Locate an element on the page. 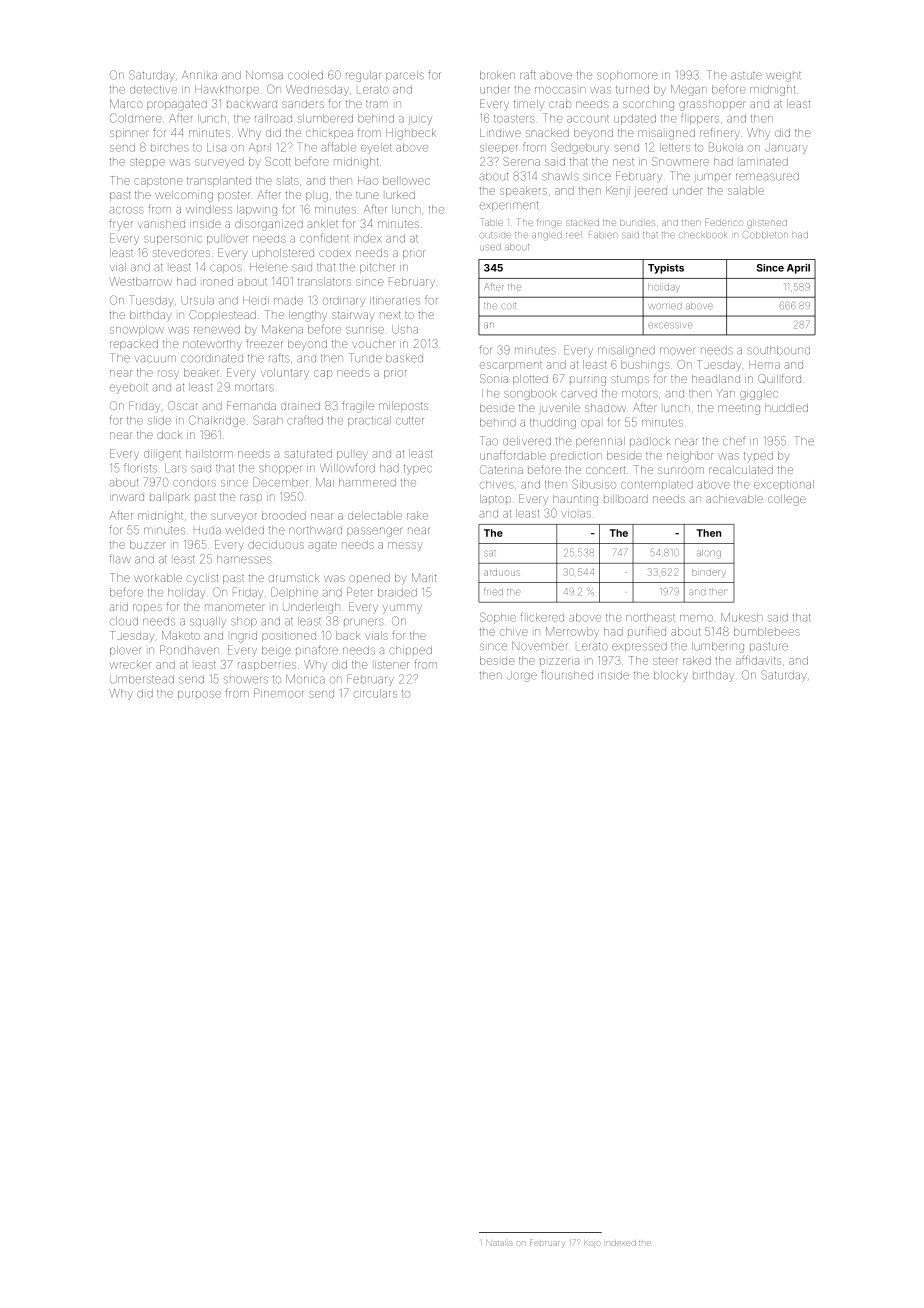  surveyor is located at coordinates (234, 517).
